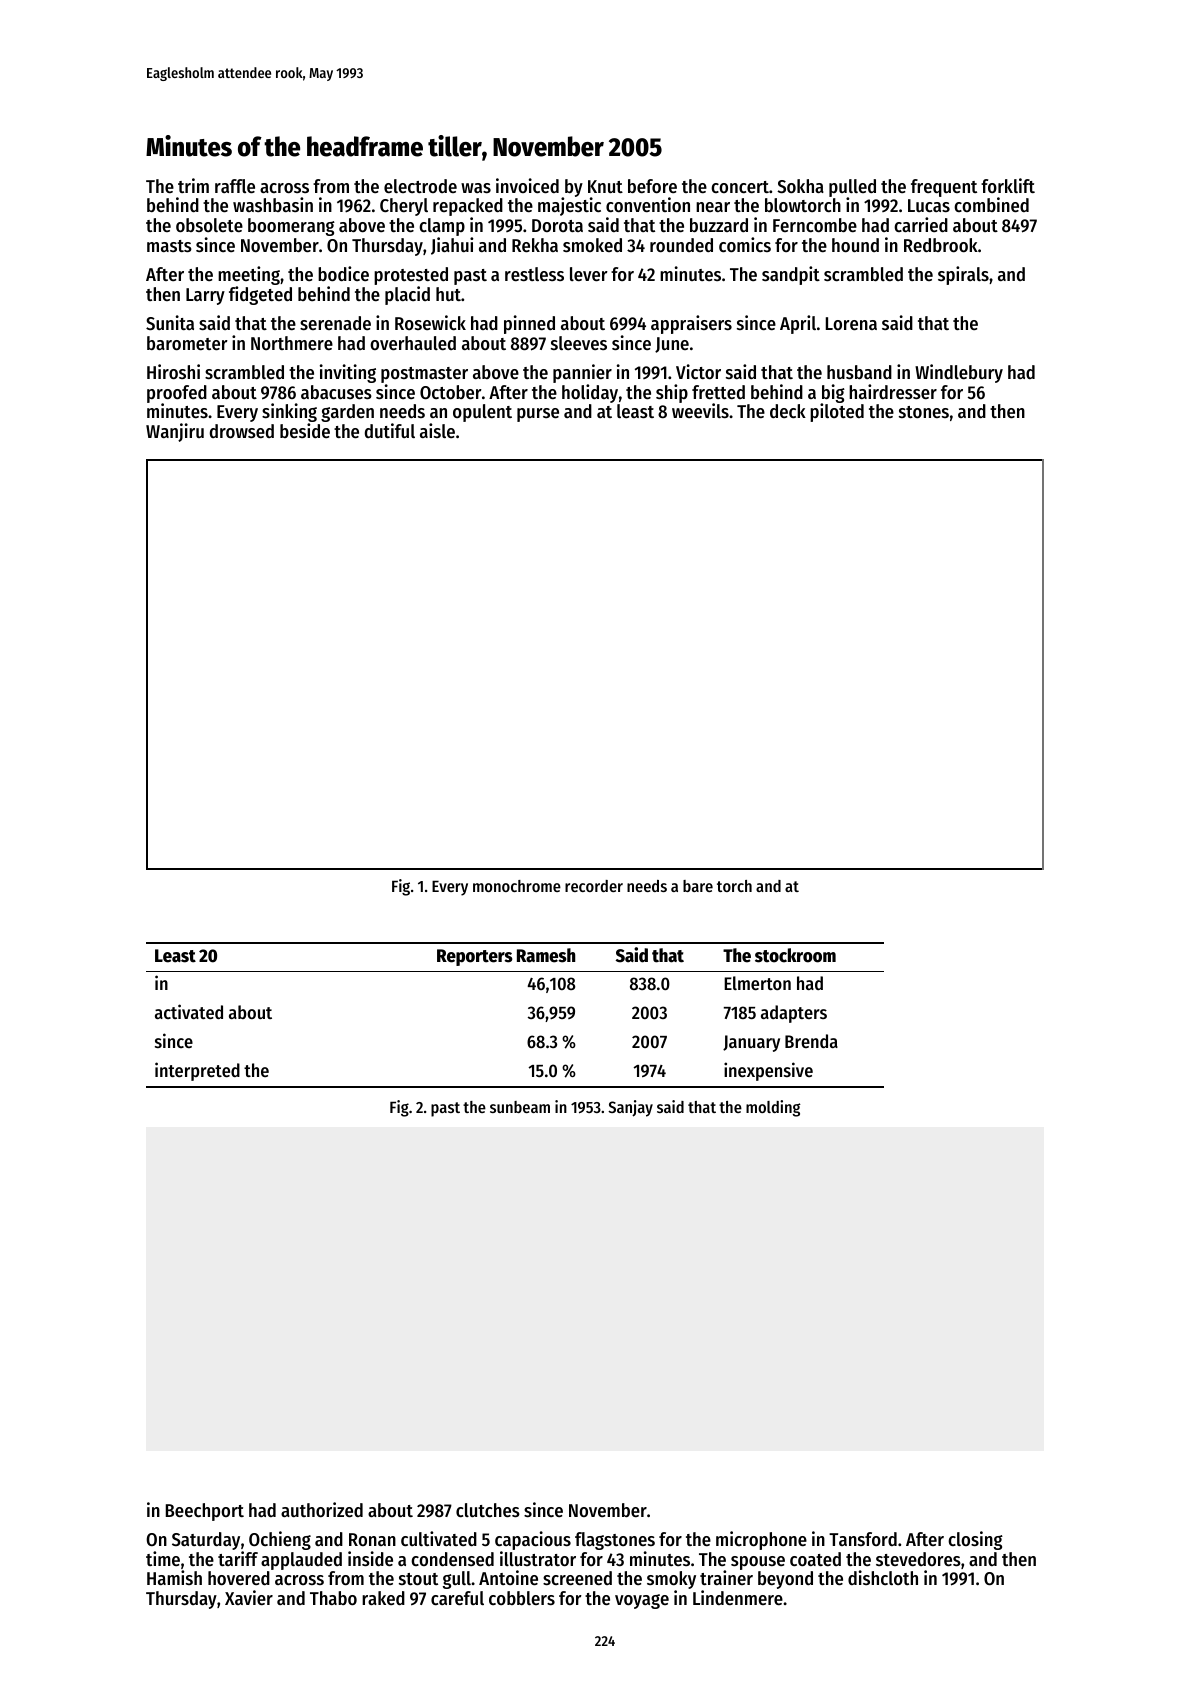 This page has width=1190, height=1683. I want to click on Lorena, so click(851, 323).
